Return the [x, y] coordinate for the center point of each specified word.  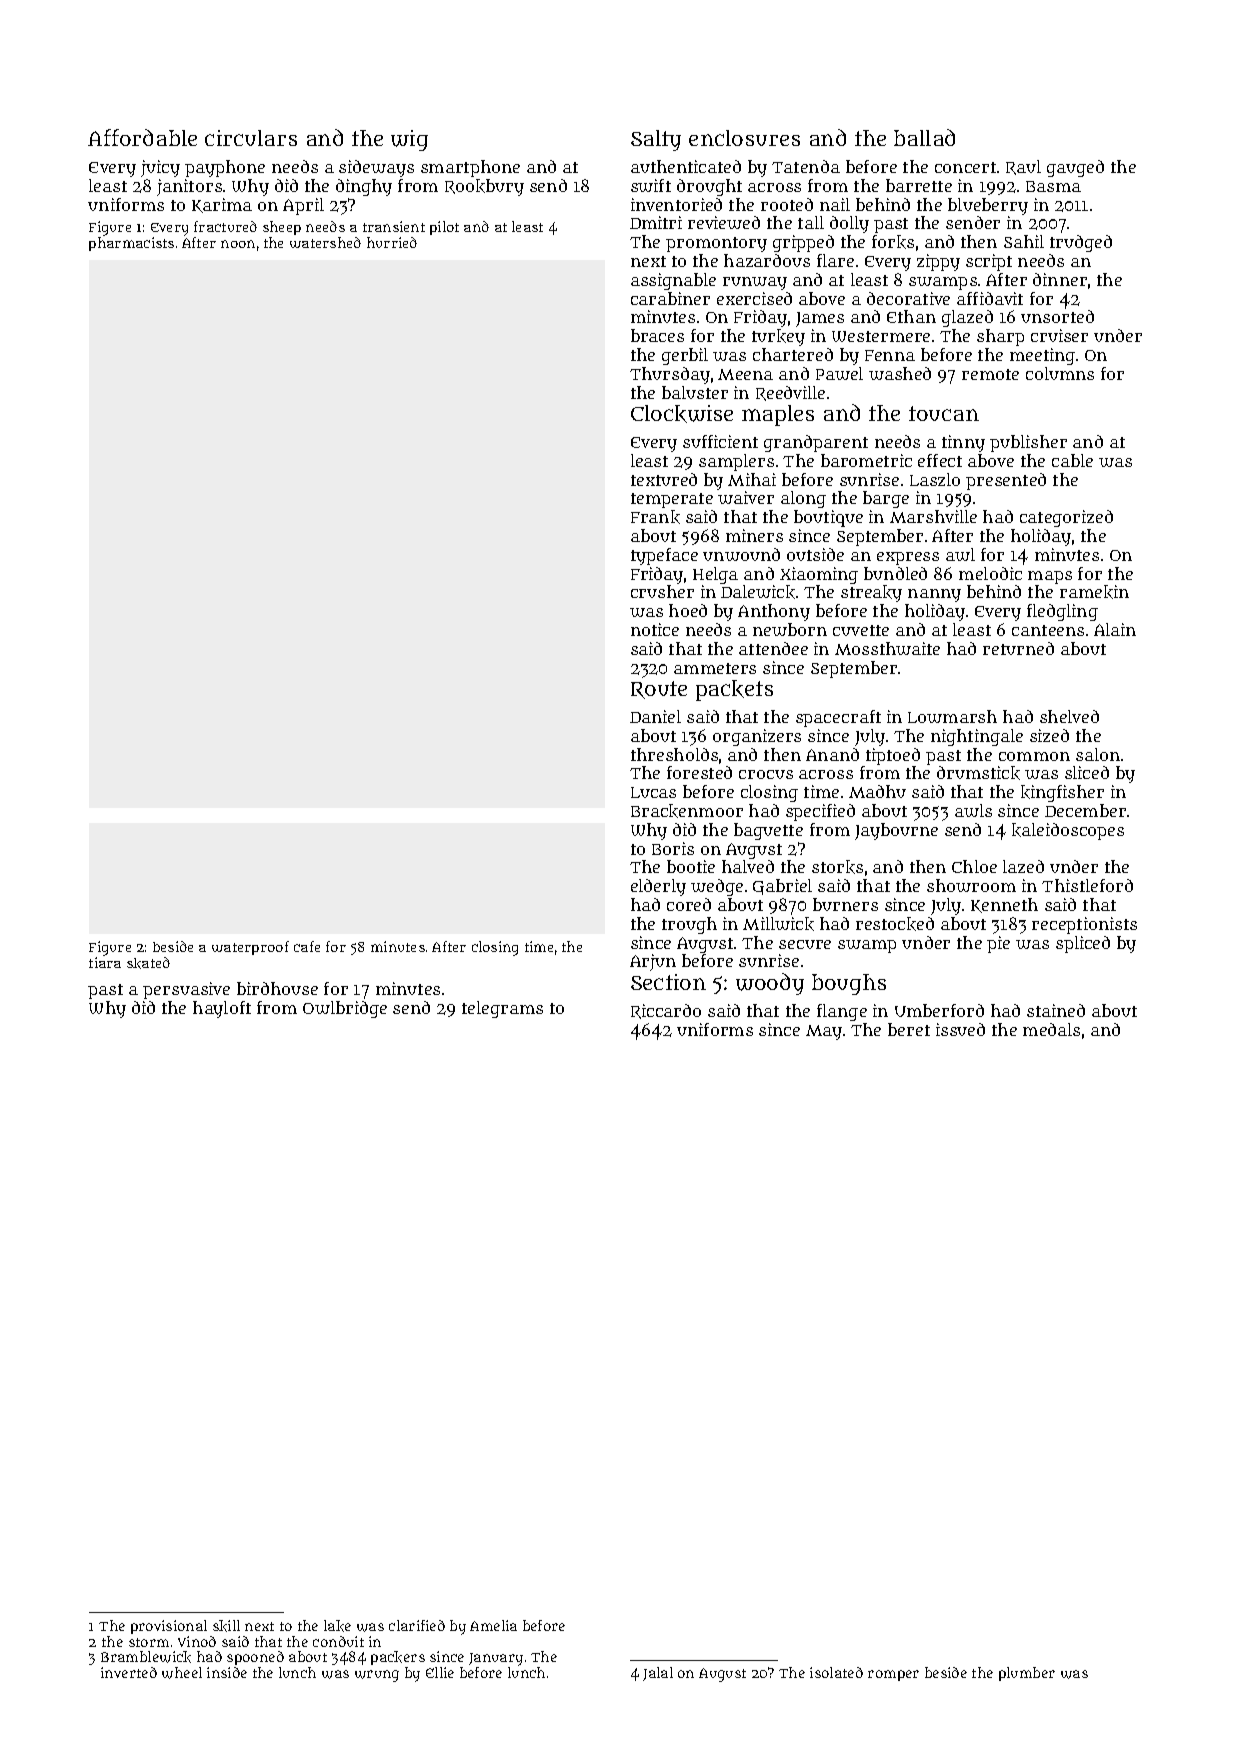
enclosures [744, 138]
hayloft [222, 1009]
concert [965, 167]
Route [659, 690]
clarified [417, 1625]
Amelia [493, 1625]
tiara [105, 962]
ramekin [1094, 592]
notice [655, 629]
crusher [662, 591]
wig [409, 140]
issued [960, 1029]
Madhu [877, 791]
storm [149, 1642]
